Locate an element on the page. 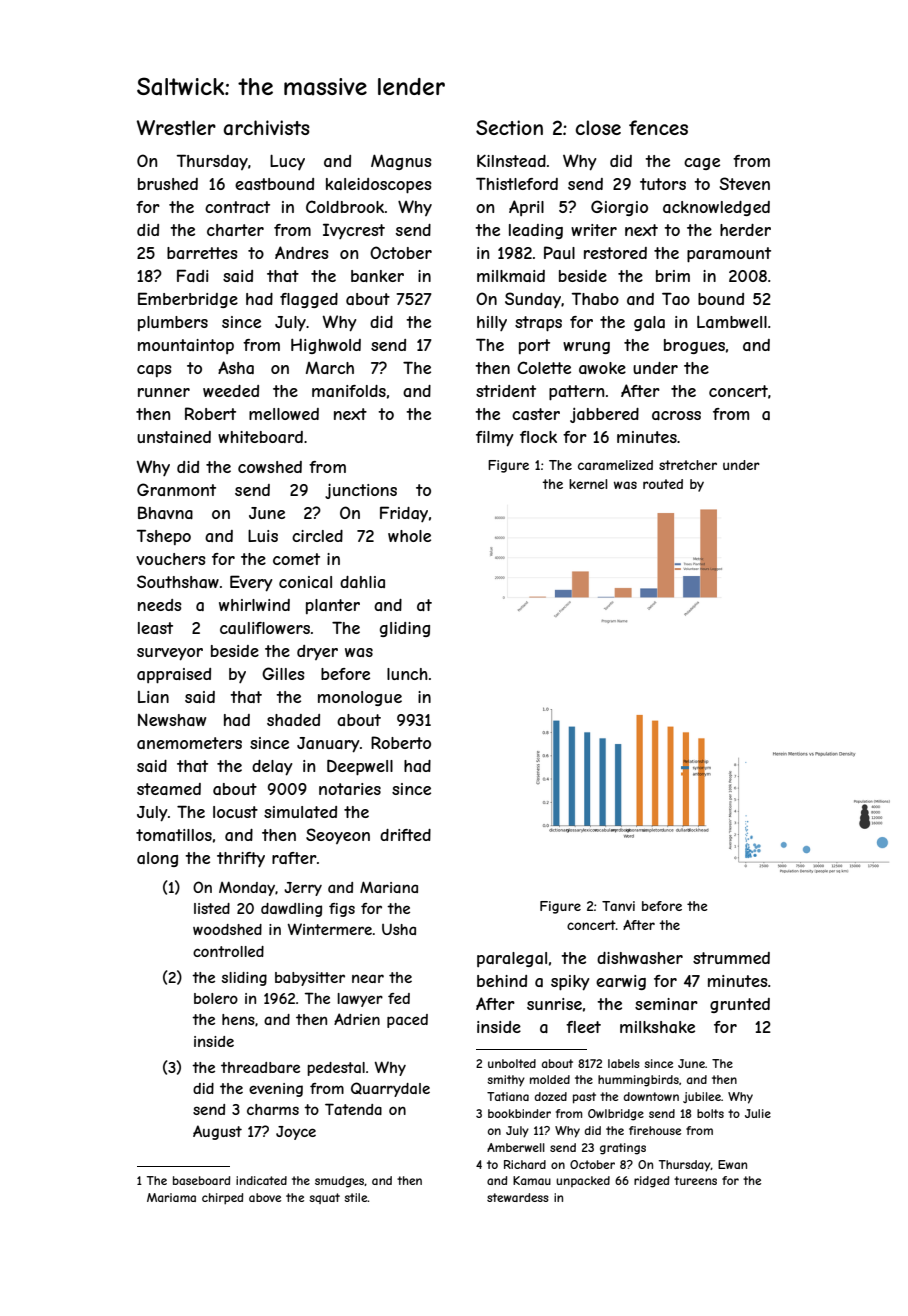 The width and height of the image is (908, 1316). routed is located at coordinates (663, 484).
